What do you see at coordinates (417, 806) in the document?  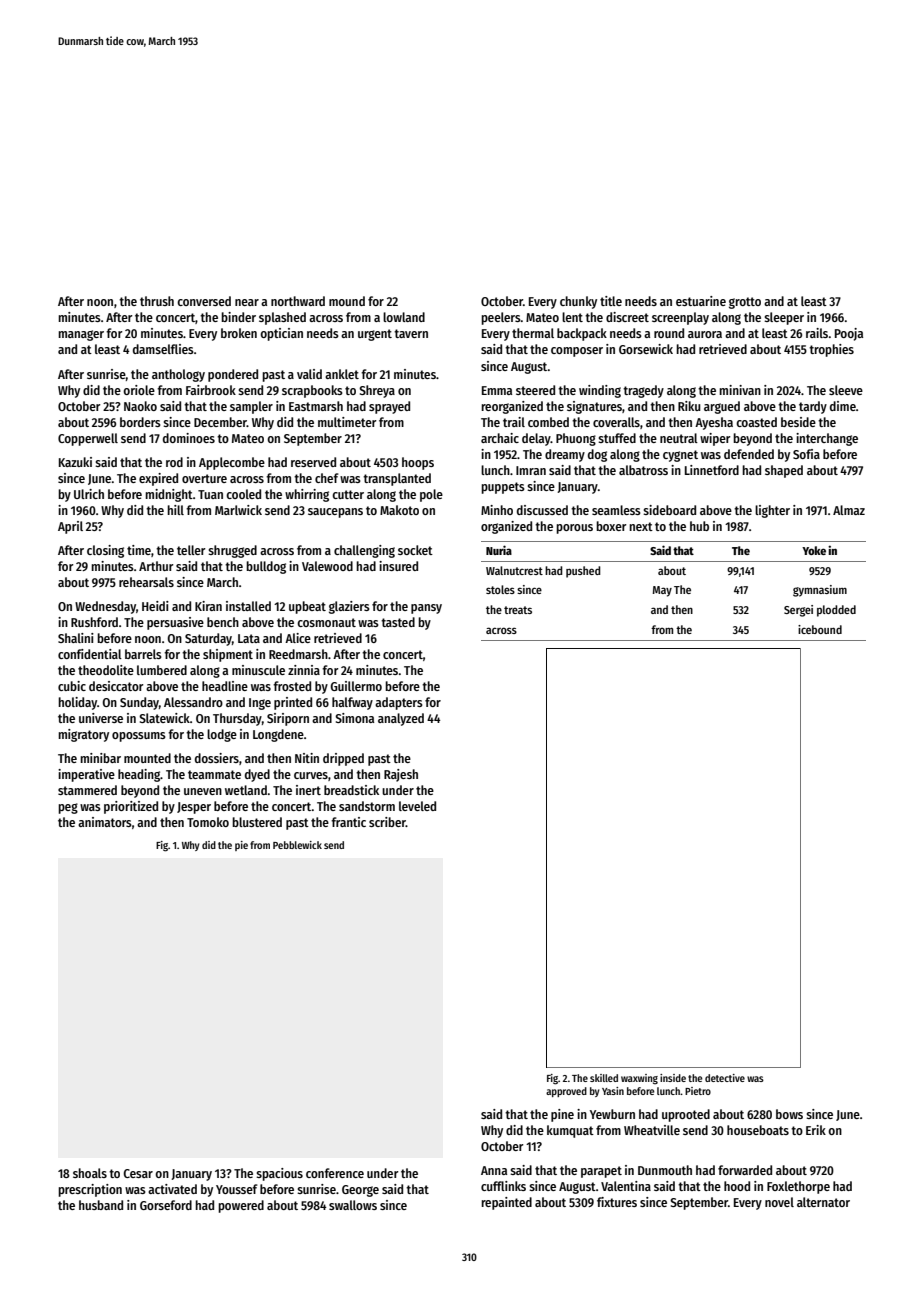 I see `leveled` at bounding box center [417, 806].
